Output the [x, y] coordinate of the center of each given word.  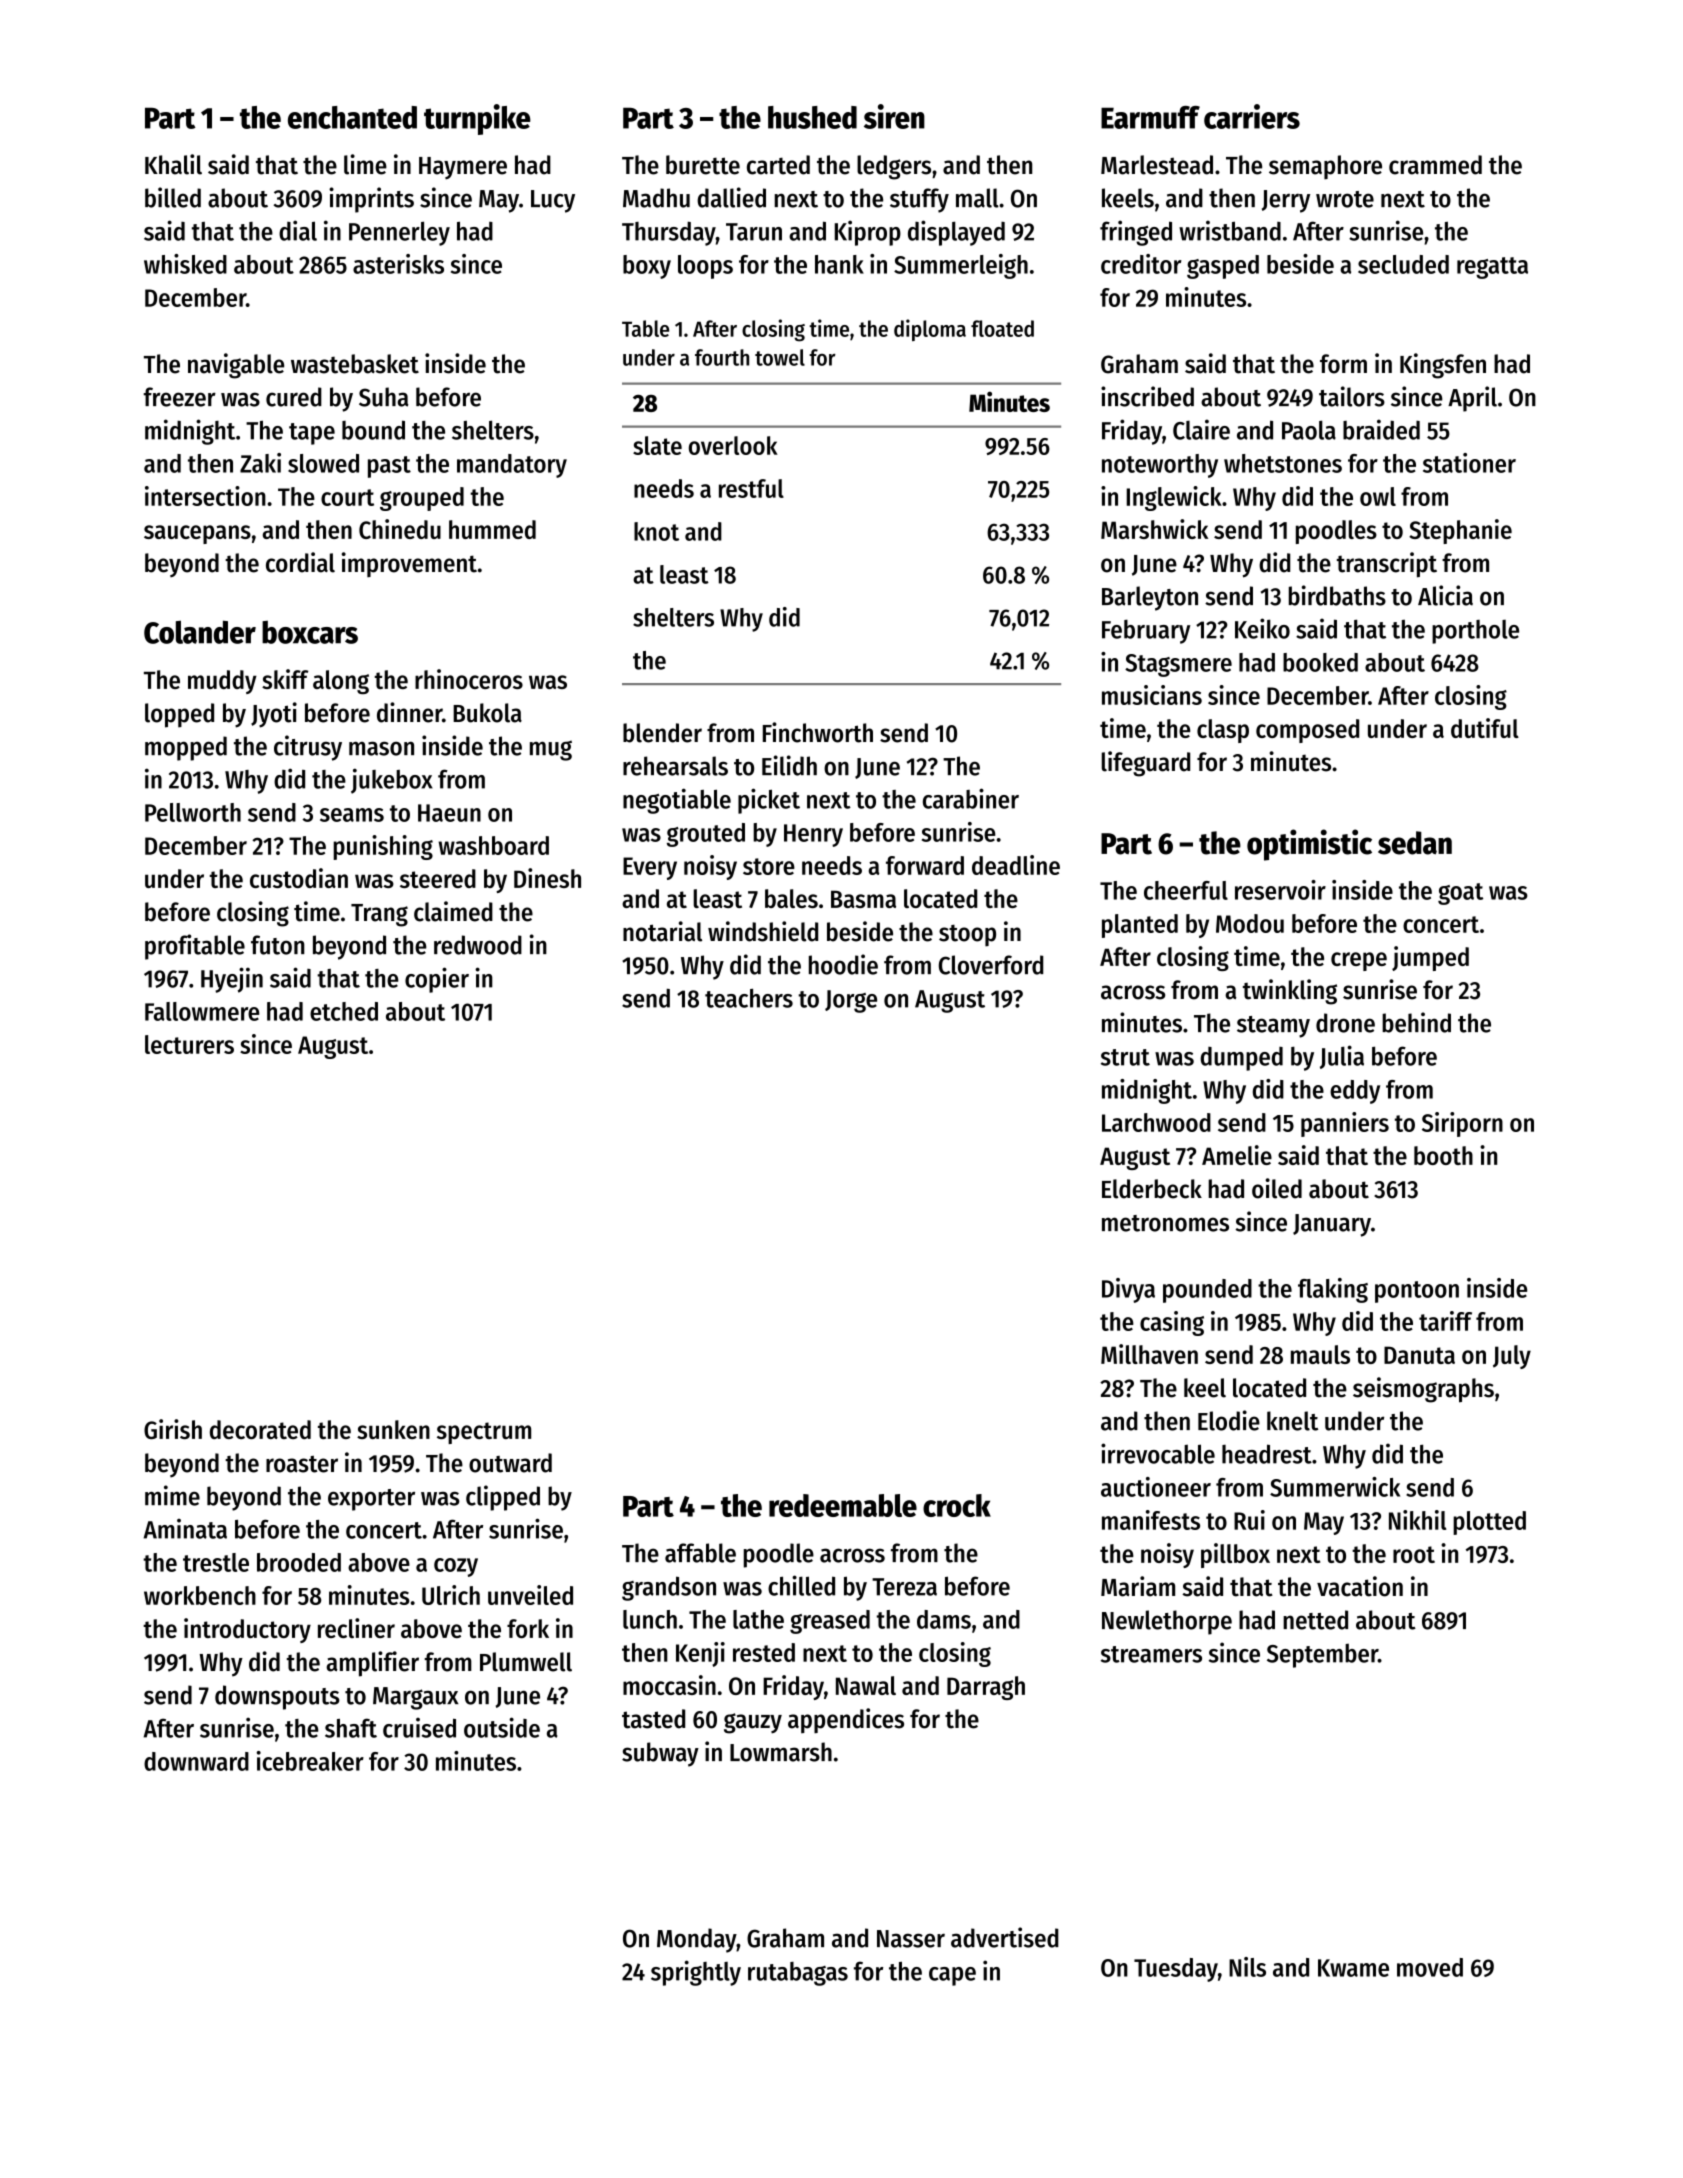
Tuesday [1176, 1970]
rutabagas [798, 1974]
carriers [1252, 116]
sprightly [696, 1973]
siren [894, 116]
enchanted [352, 117]
